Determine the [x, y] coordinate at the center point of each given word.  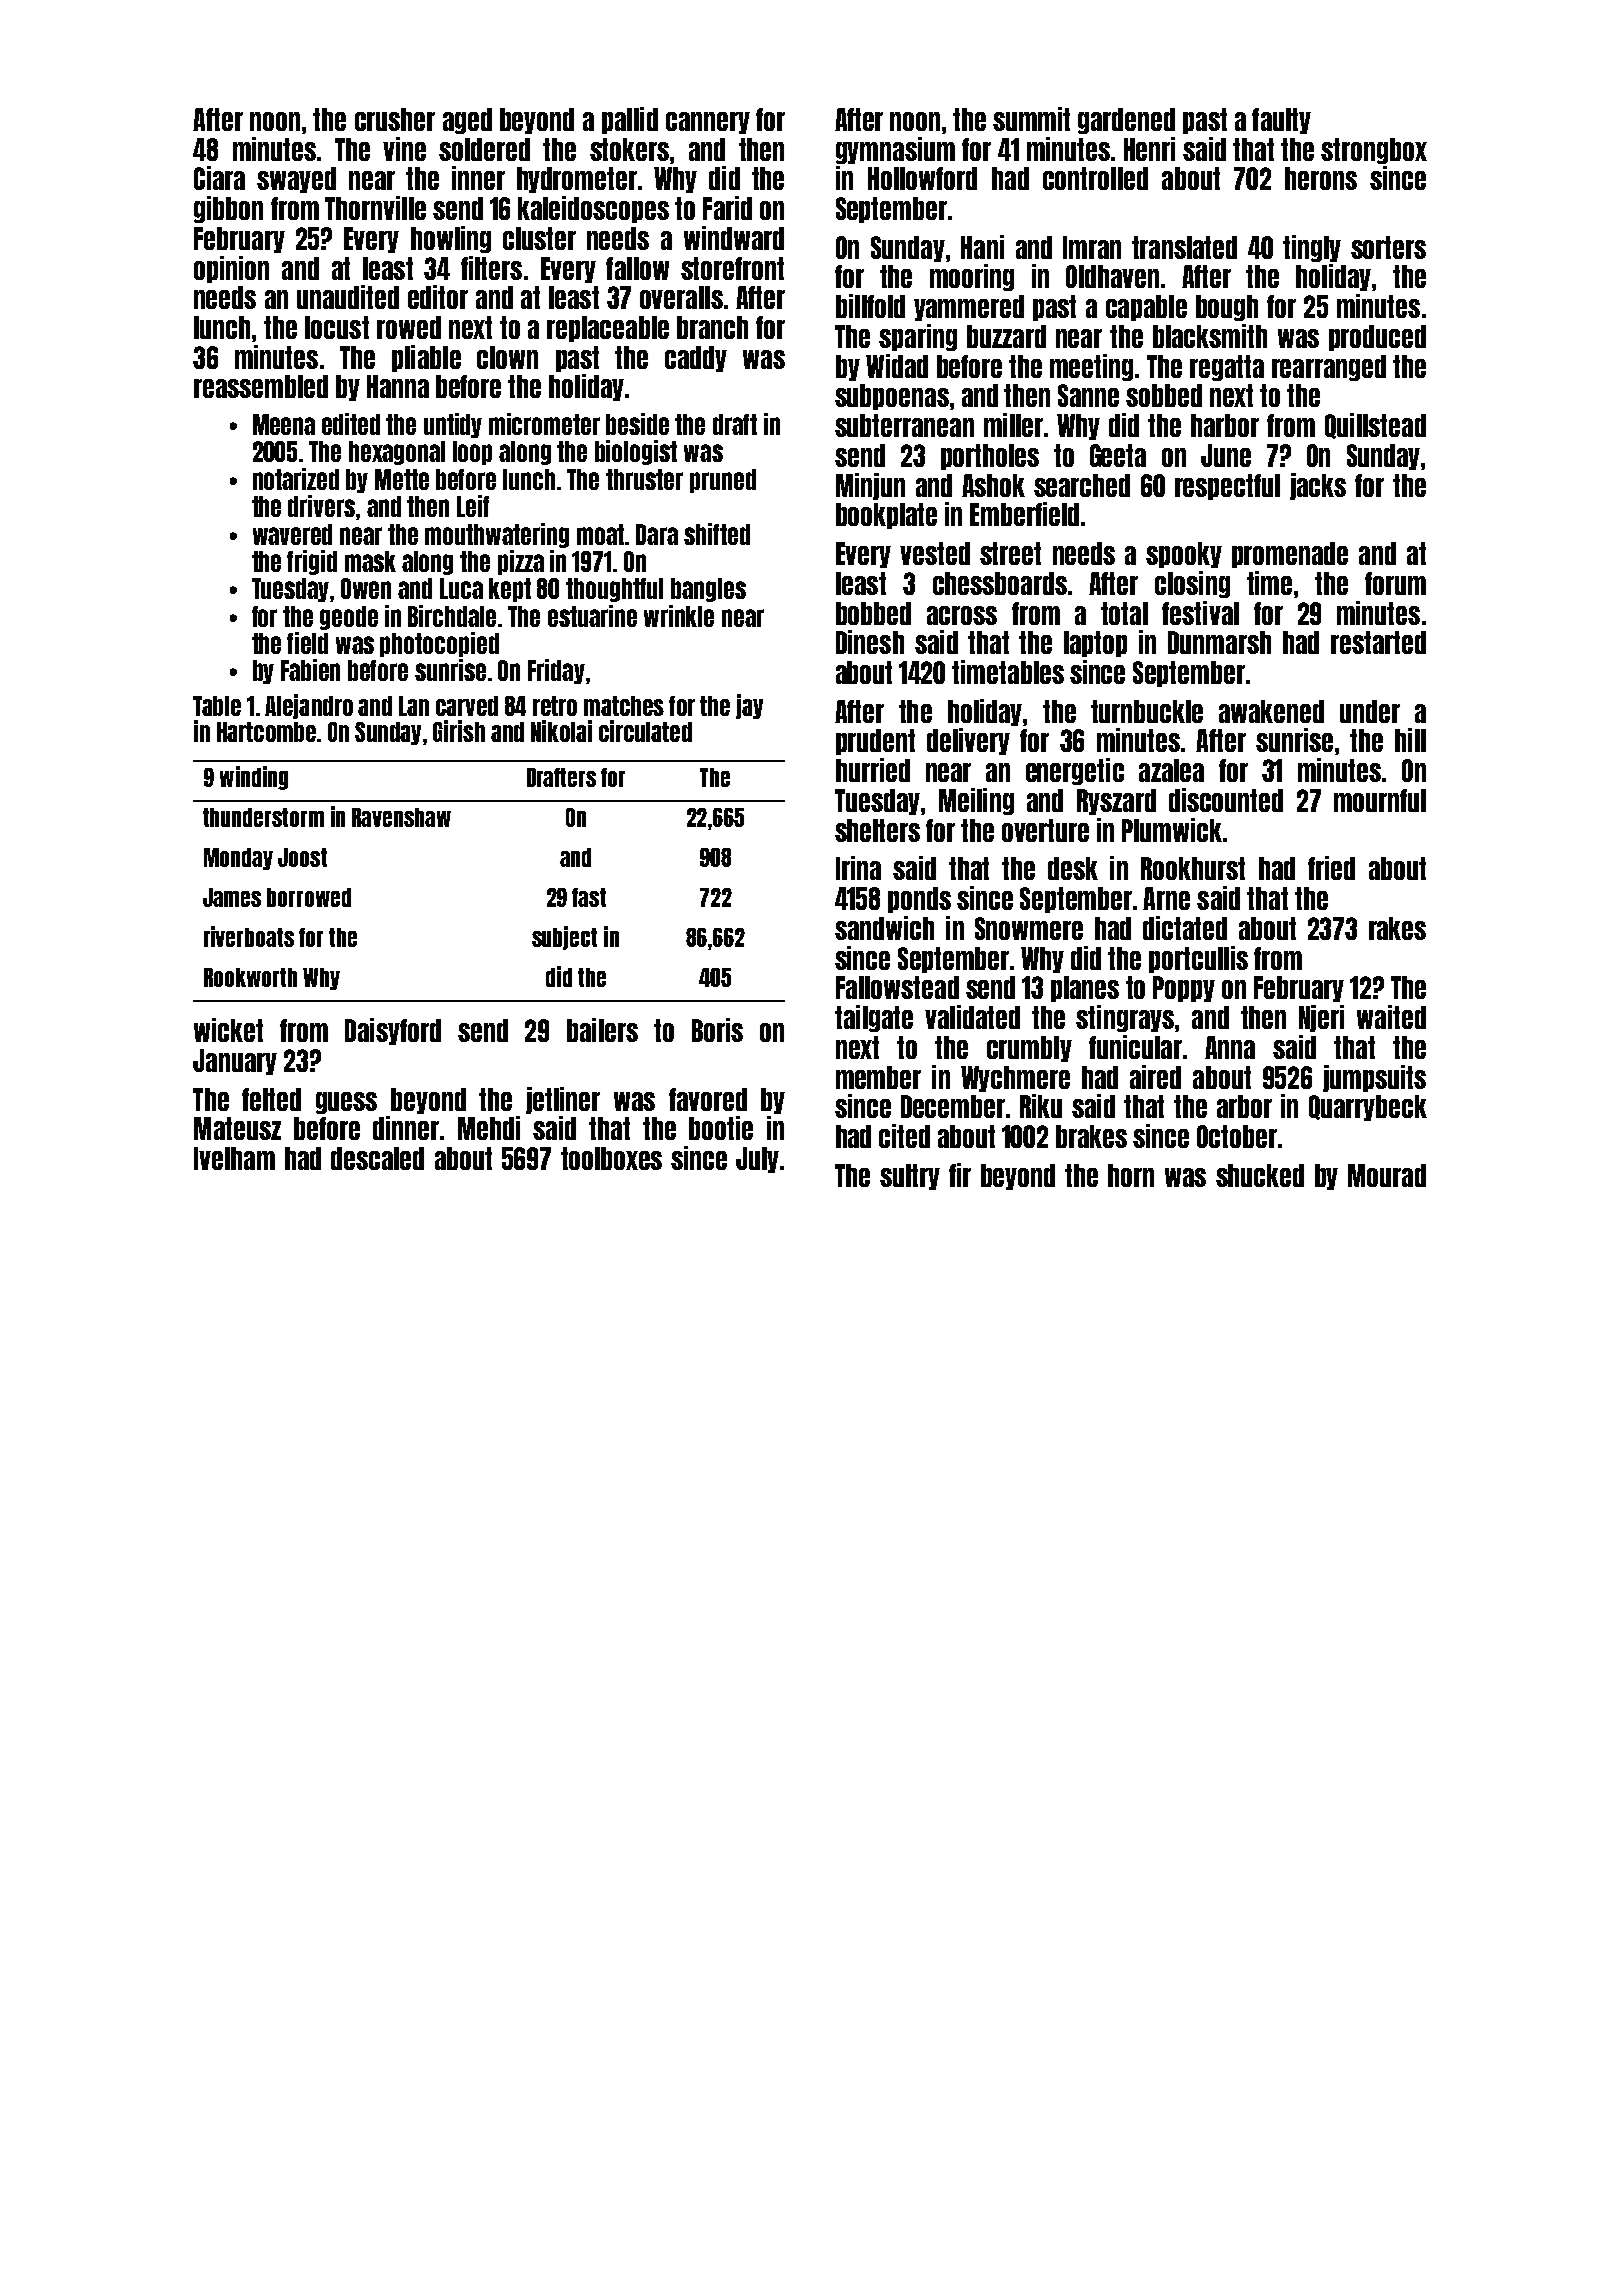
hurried [873, 770]
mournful [1380, 800]
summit [1031, 119]
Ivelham [234, 1158]
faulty [1281, 121]
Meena [284, 424]
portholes [990, 457]
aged [467, 121]
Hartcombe [266, 732]
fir [960, 1175]
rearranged [1329, 368]
